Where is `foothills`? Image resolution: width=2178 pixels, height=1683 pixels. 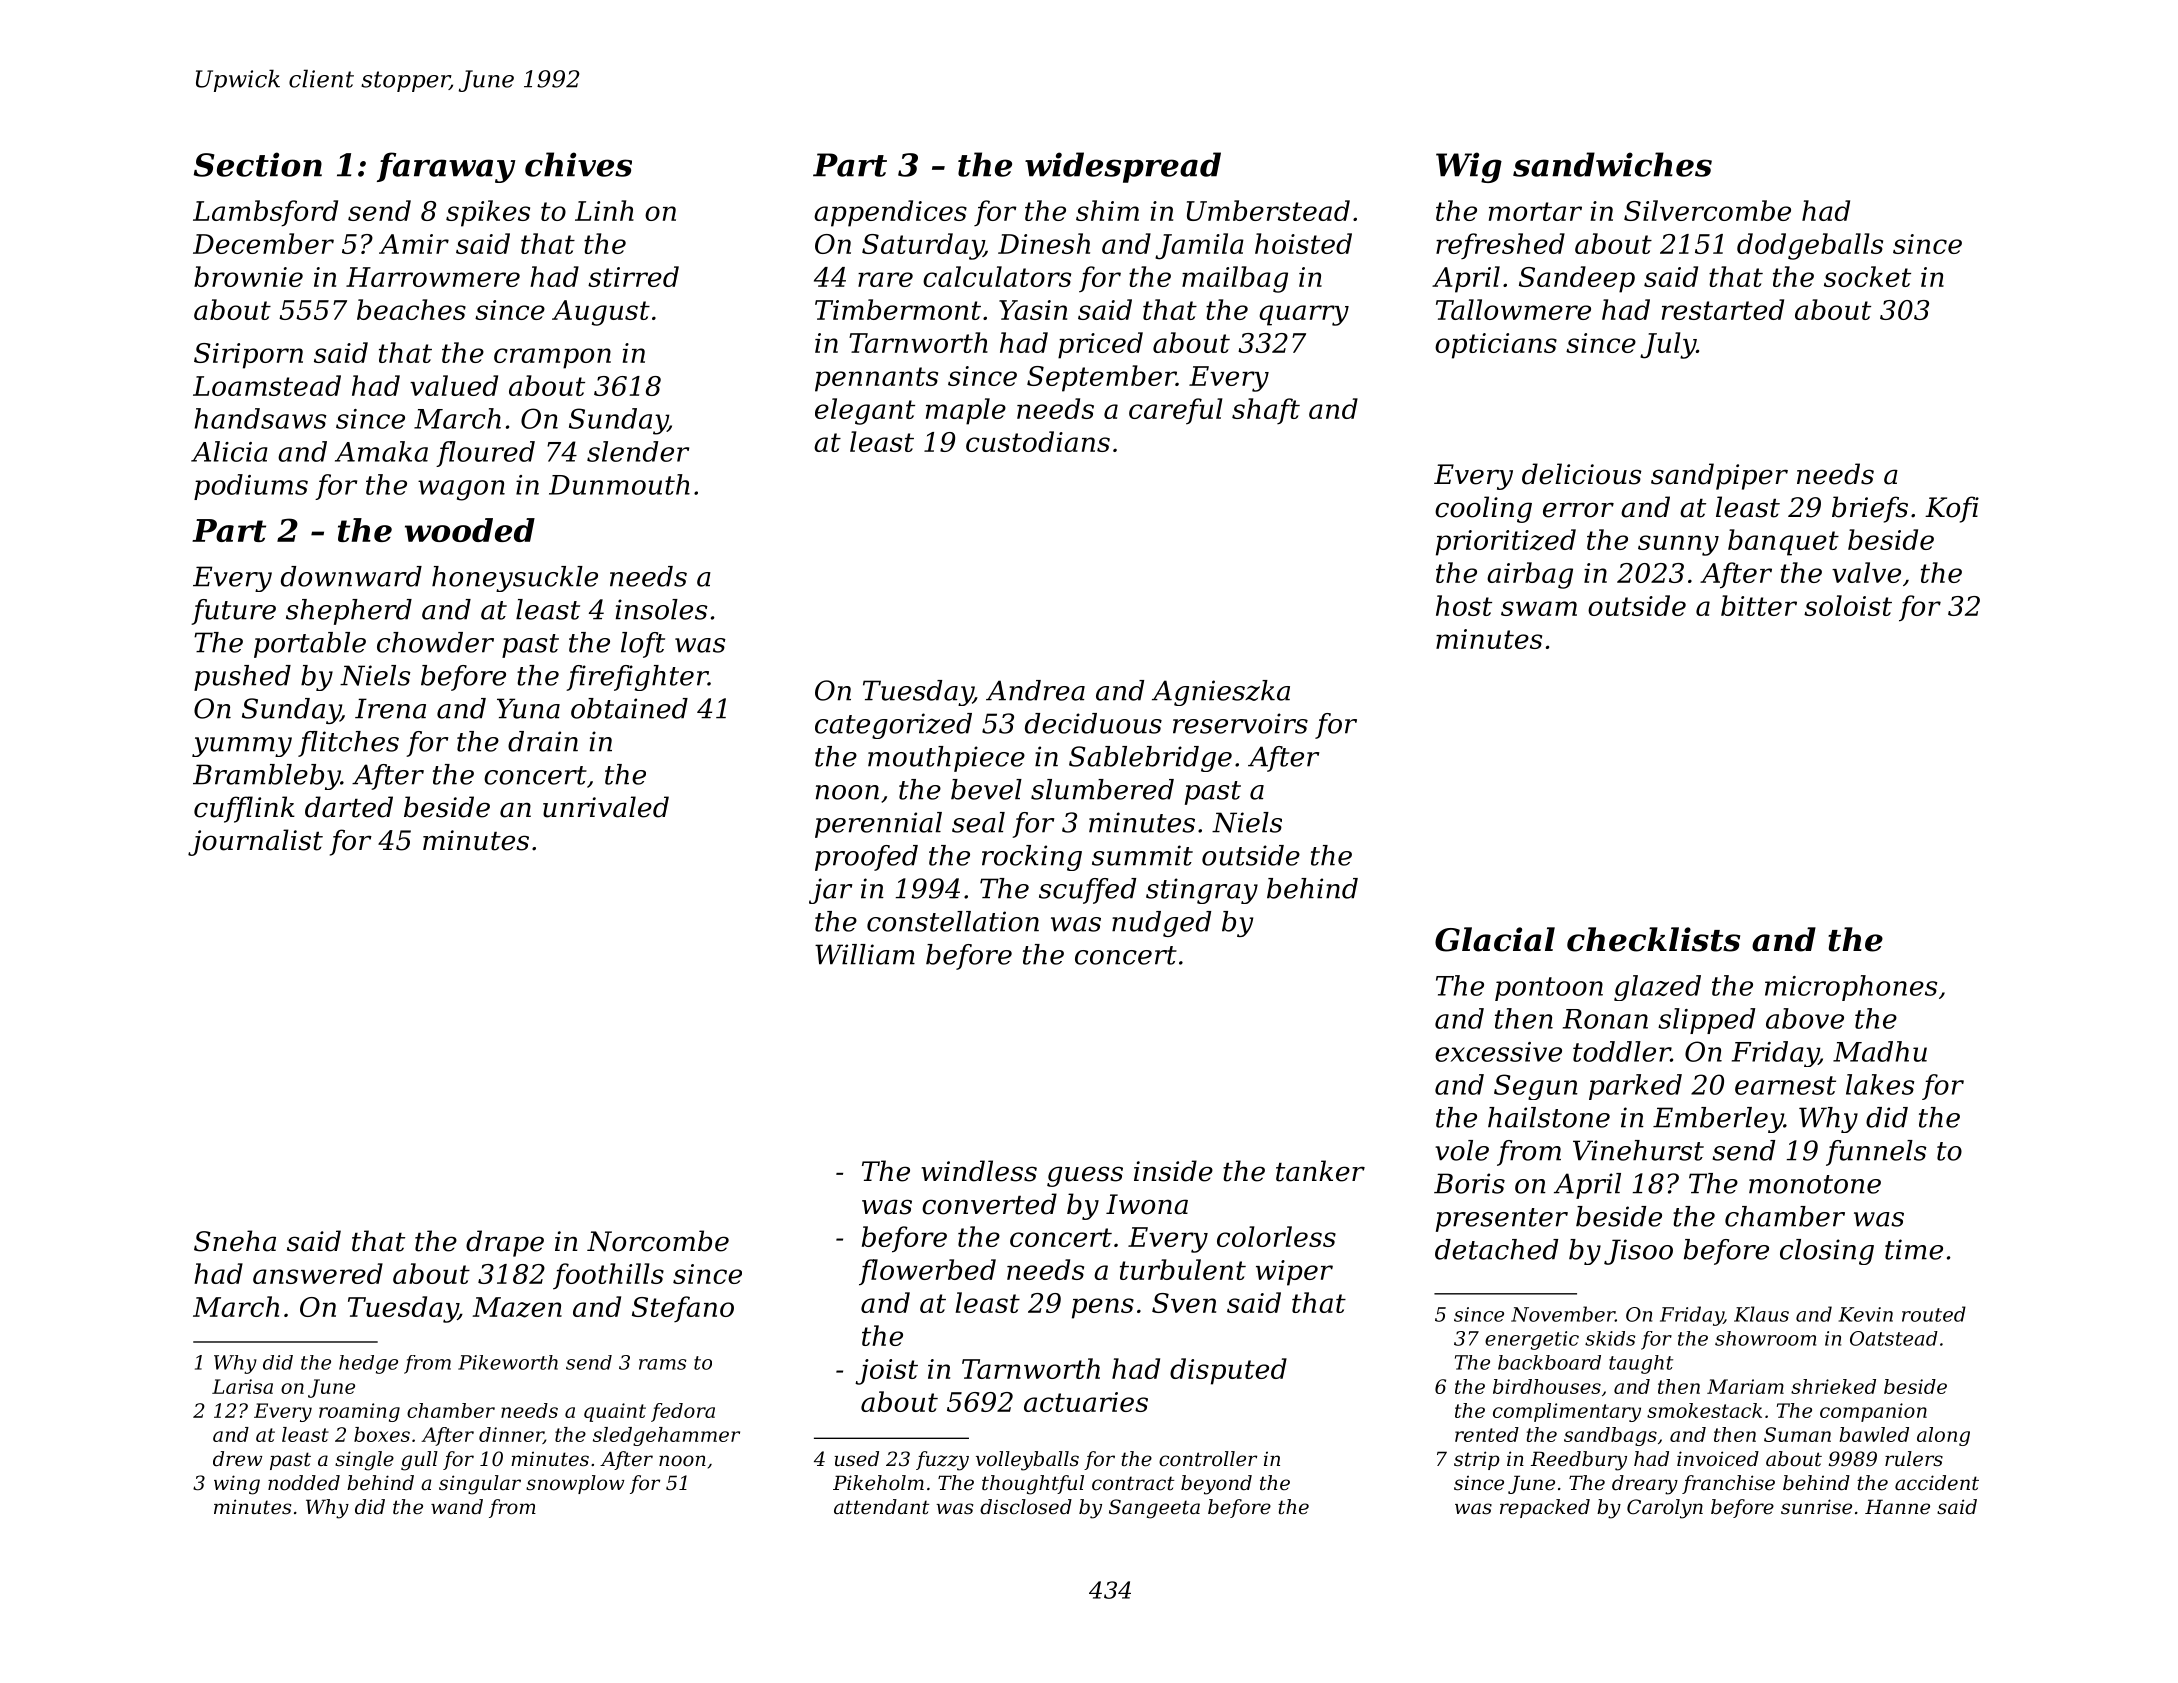 foothills is located at coordinates (608, 1276).
